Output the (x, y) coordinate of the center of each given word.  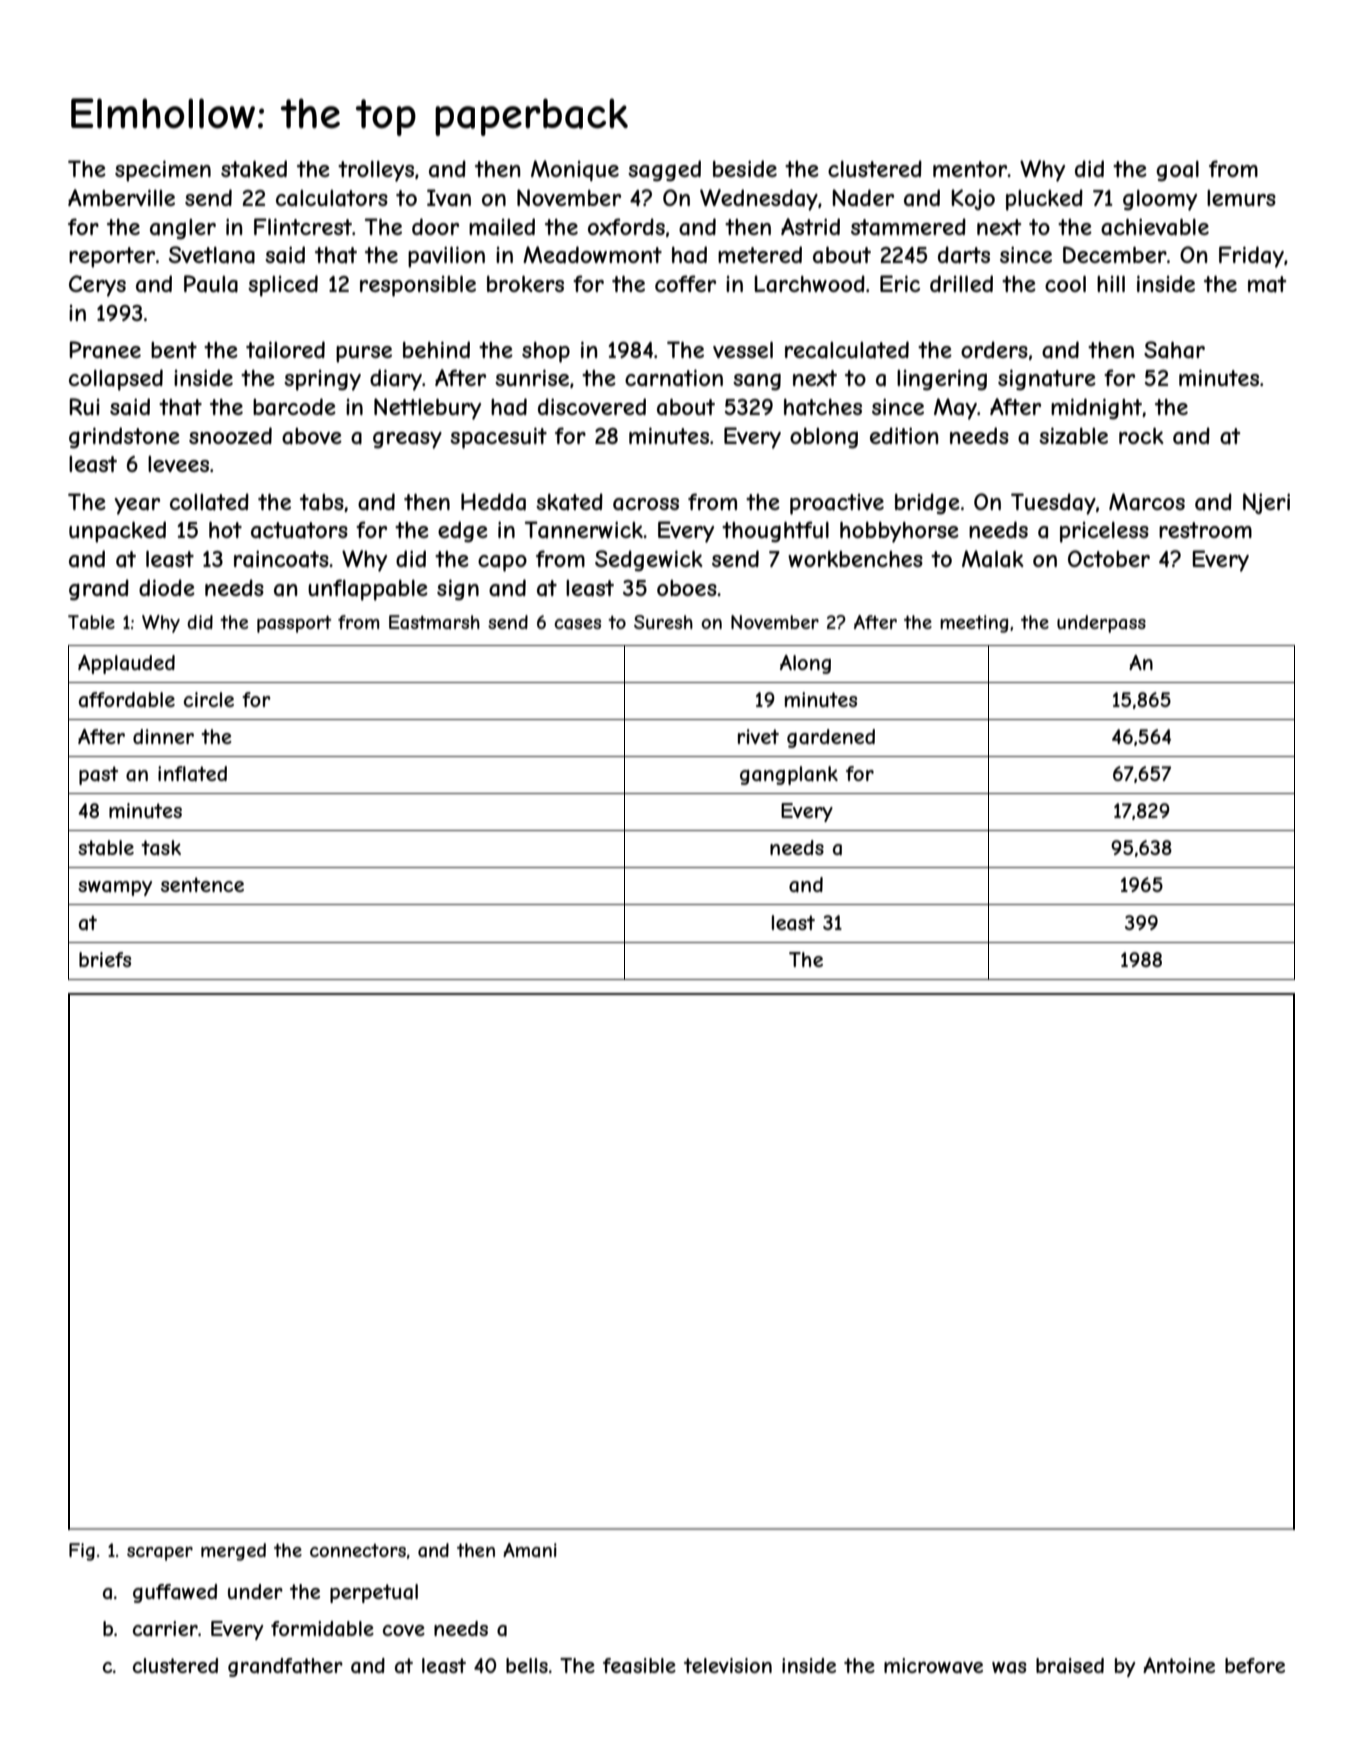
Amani (530, 1550)
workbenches (855, 559)
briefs (105, 959)
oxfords (626, 226)
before (1255, 1665)
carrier (165, 1628)
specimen (163, 171)
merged (233, 1552)
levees (178, 464)
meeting (974, 624)
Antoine (1179, 1665)
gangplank (789, 775)
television (728, 1665)
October (1109, 558)
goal (1177, 171)
